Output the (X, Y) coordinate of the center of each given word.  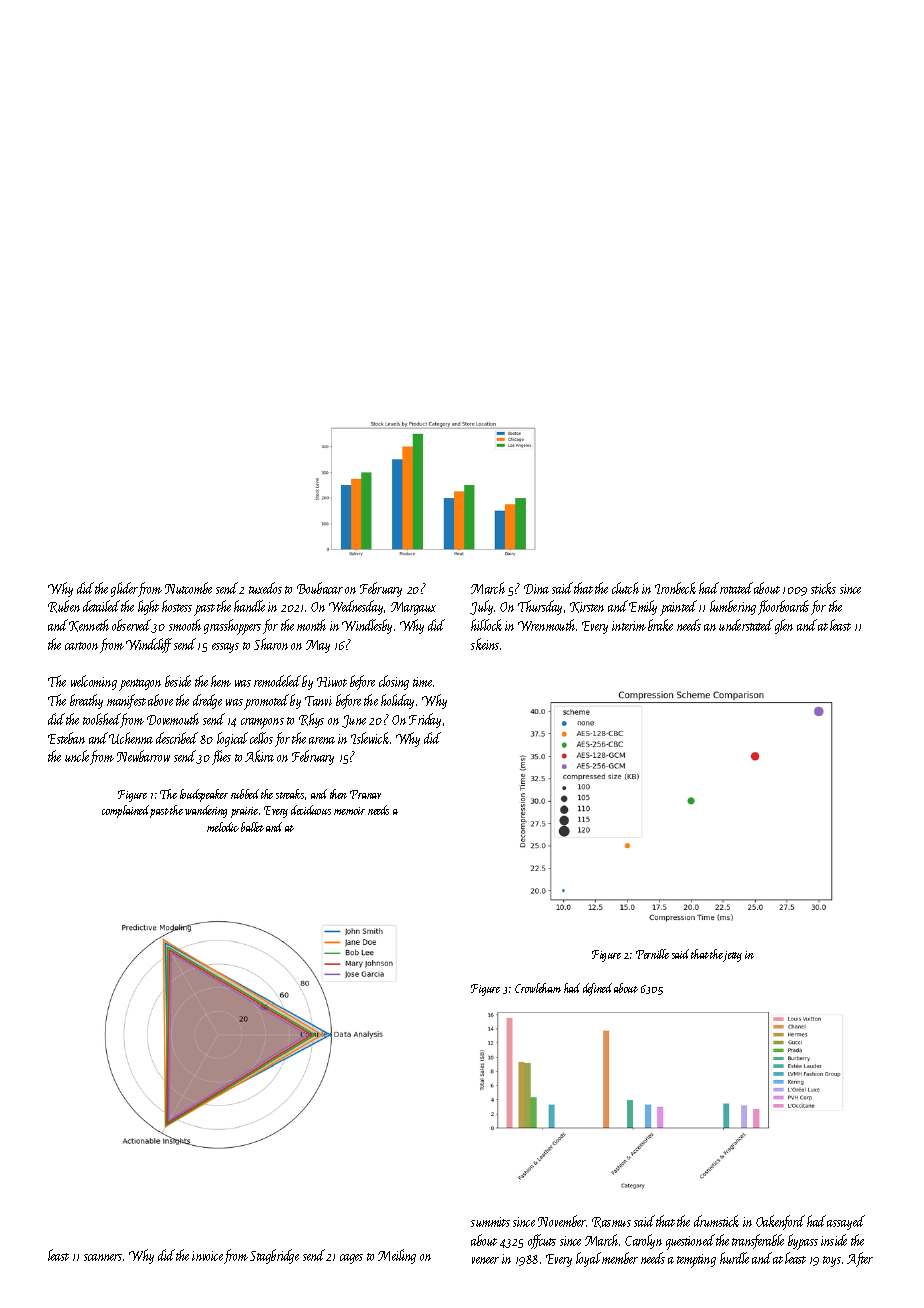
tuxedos (265, 588)
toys (832, 1261)
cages (351, 1259)
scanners (103, 1257)
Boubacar (320, 588)
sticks (823, 588)
